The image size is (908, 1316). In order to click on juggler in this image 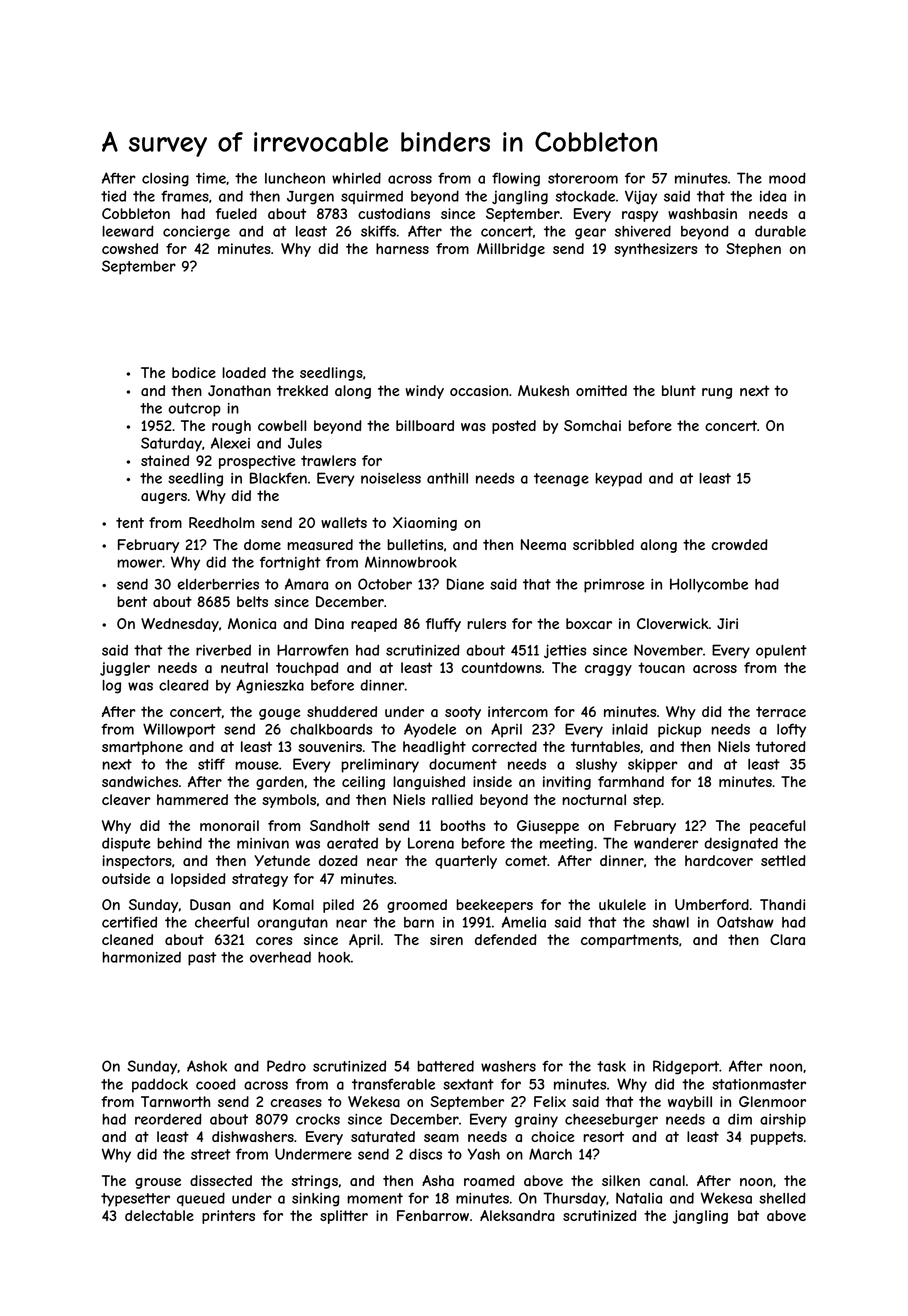, I will do `click(125, 669)`.
